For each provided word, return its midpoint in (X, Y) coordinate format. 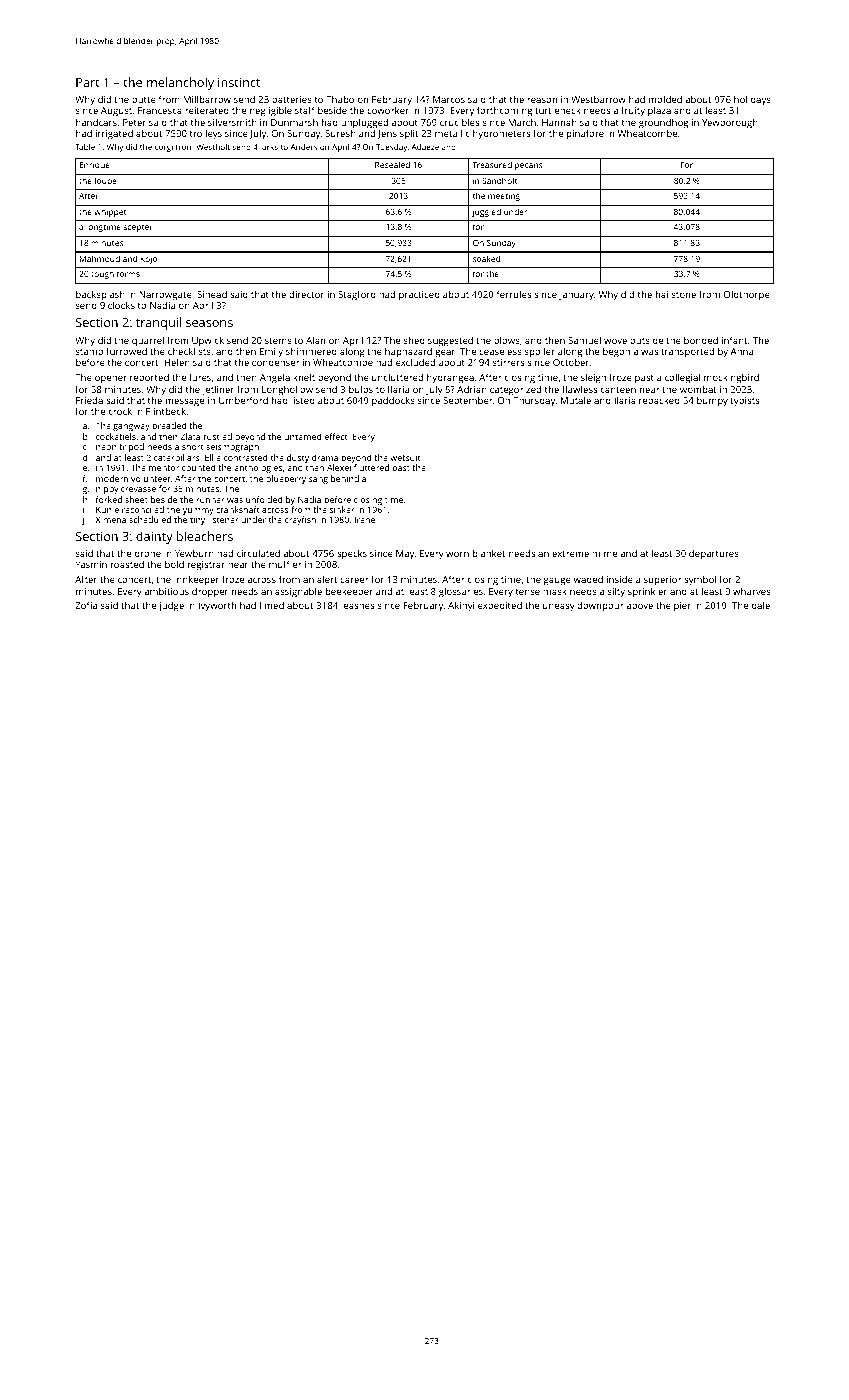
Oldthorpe (747, 295)
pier (682, 606)
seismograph (232, 447)
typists (745, 402)
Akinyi (461, 606)
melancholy (180, 83)
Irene (365, 520)
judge (171, 606)
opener (111, 379)
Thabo (340, 99)
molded (665, 99)
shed (414, 340)
